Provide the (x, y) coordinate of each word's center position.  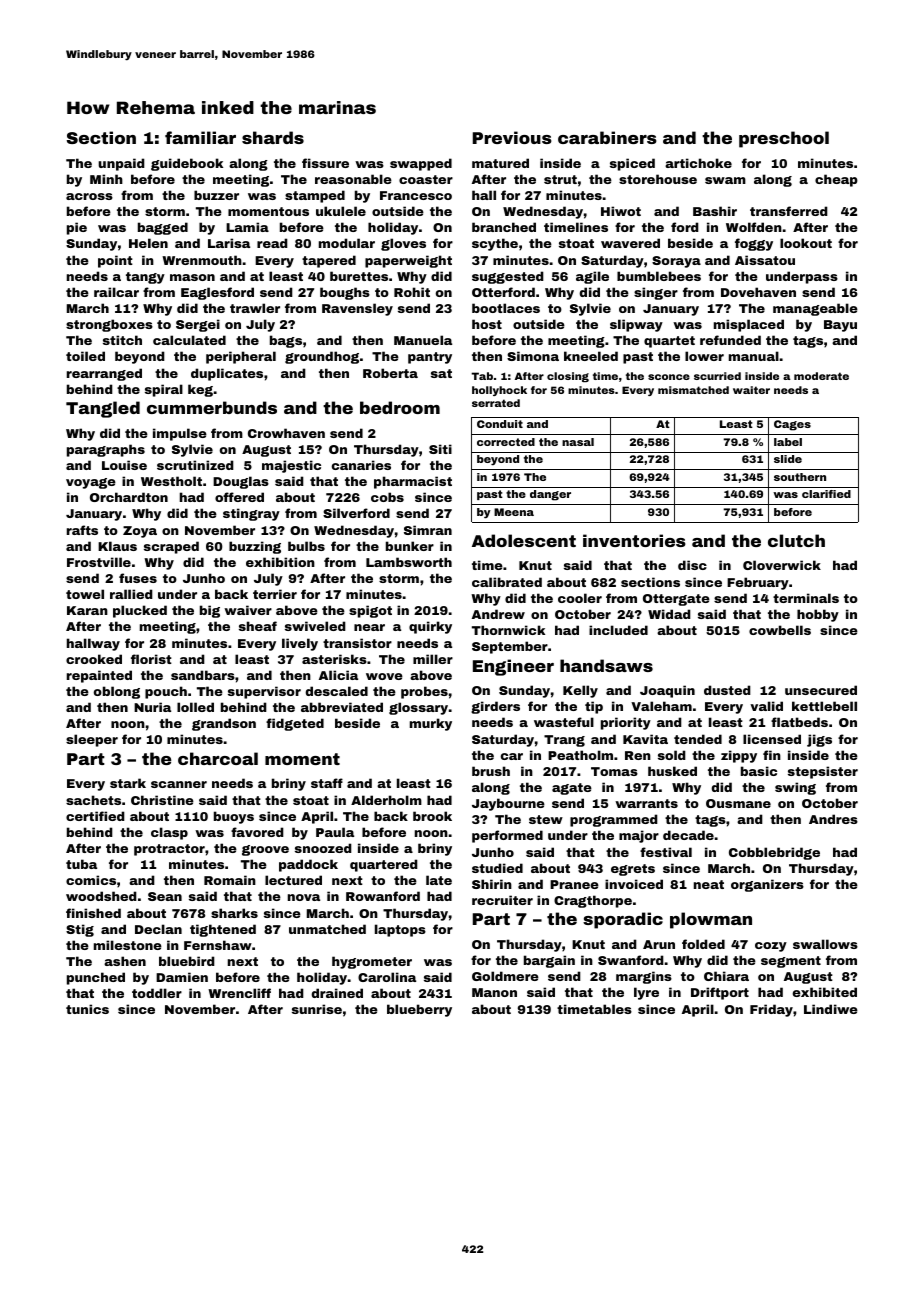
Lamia (247, 227)
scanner (179, 784)
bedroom (400, 407)
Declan (158, 929)
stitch (122, 340)
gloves (403, 244)
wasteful (564, 722)
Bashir (715, 211)
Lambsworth (409, 562)
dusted (727, 690)
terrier (275, 594)
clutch (796, 540)
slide (788, 459)
